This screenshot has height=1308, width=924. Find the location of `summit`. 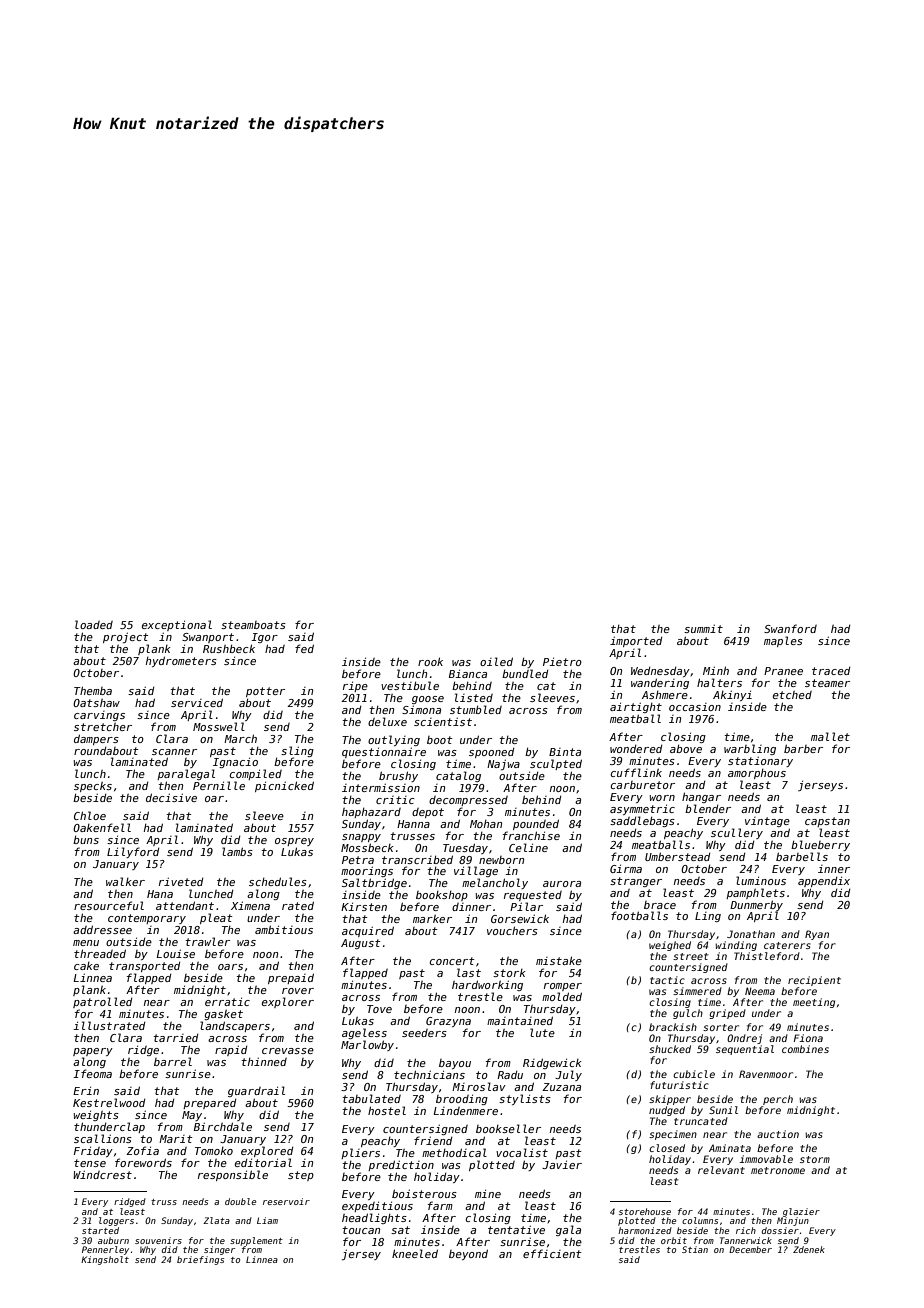

summit is located at coordinates (703, 628).
